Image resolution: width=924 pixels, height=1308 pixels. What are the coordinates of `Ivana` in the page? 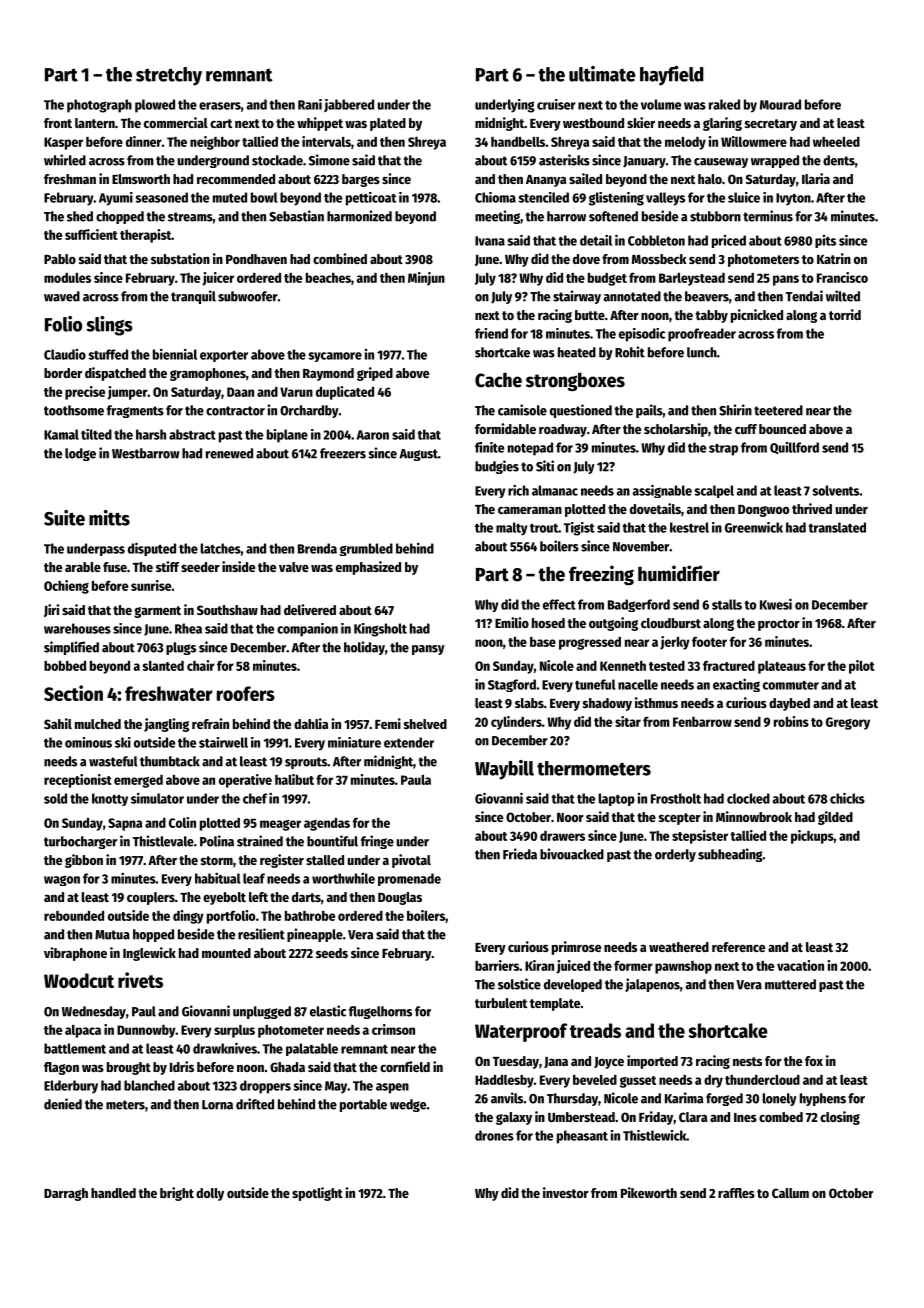 It's located at (490, 241).
